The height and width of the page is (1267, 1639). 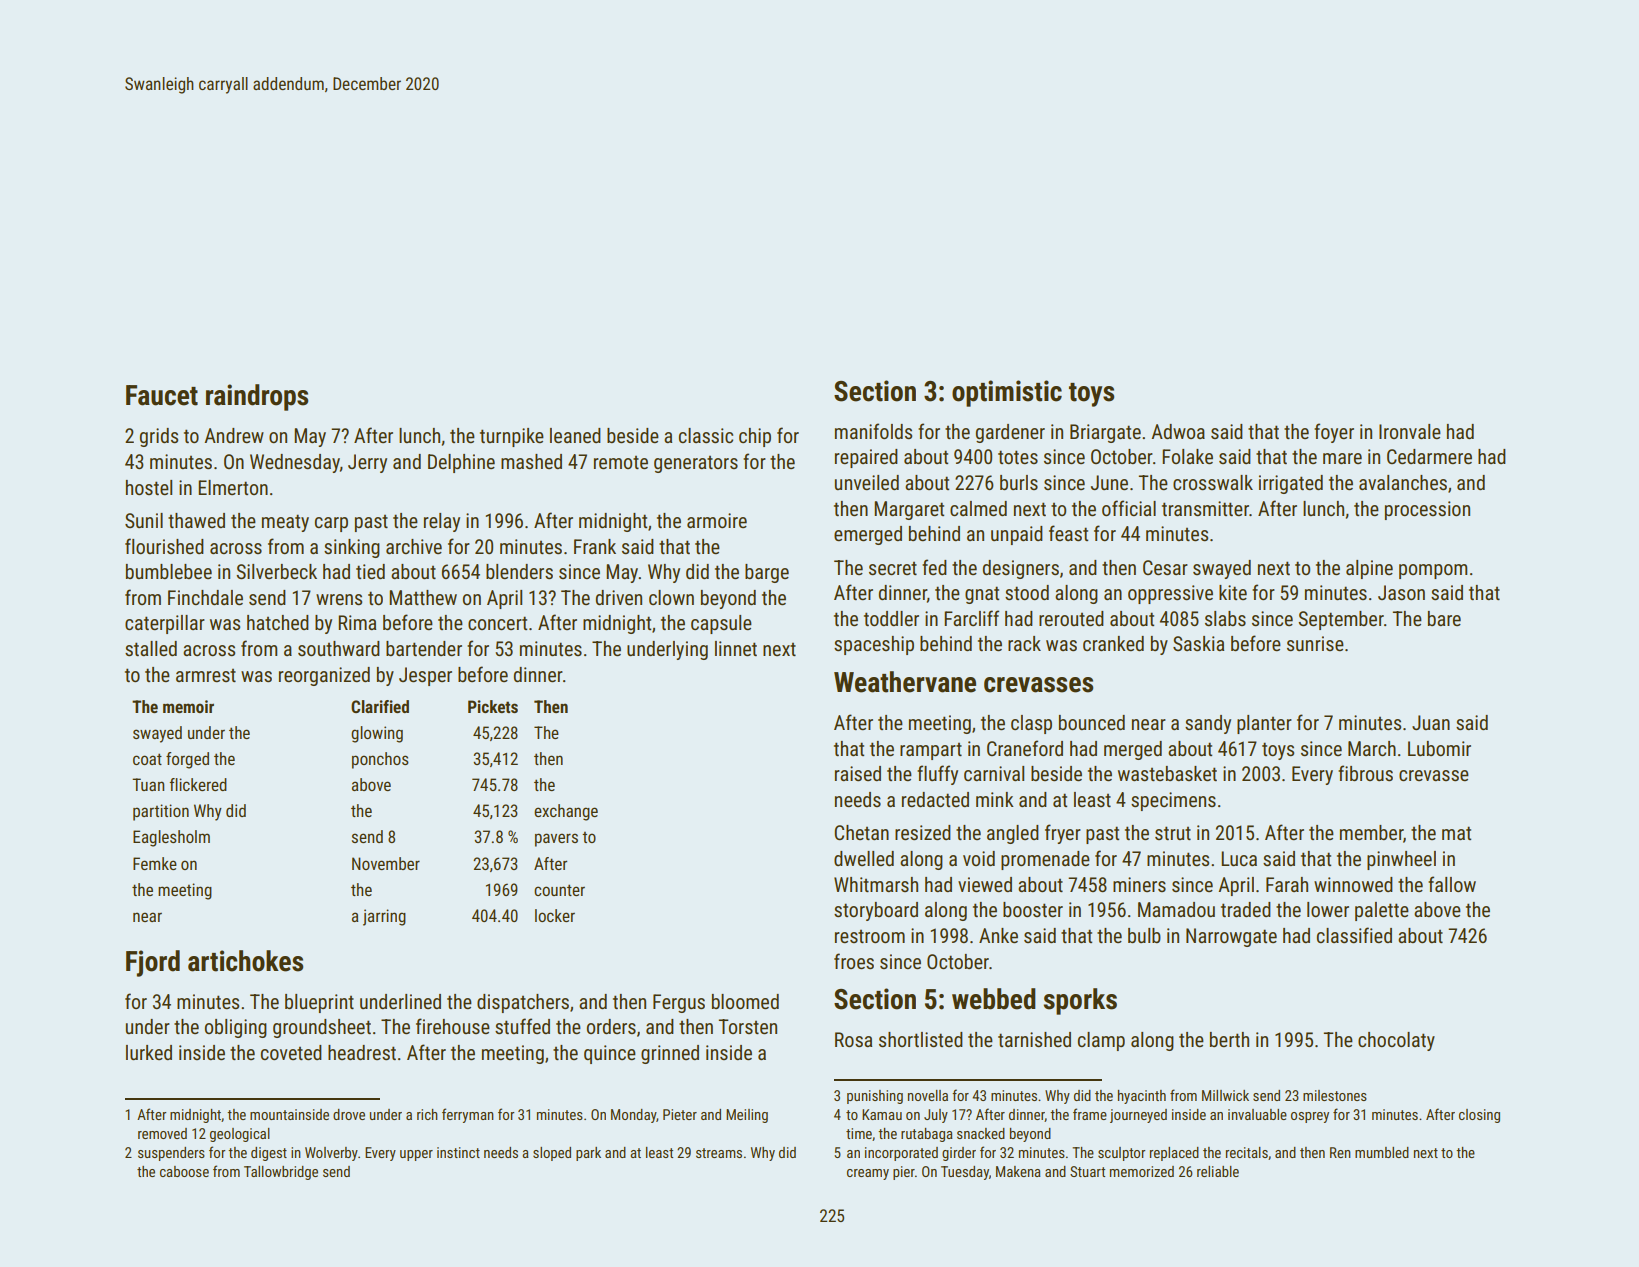 What do you see at coordinates (416, 1155) in the page?
I see `upper` at bounding box center [416, 1155].
